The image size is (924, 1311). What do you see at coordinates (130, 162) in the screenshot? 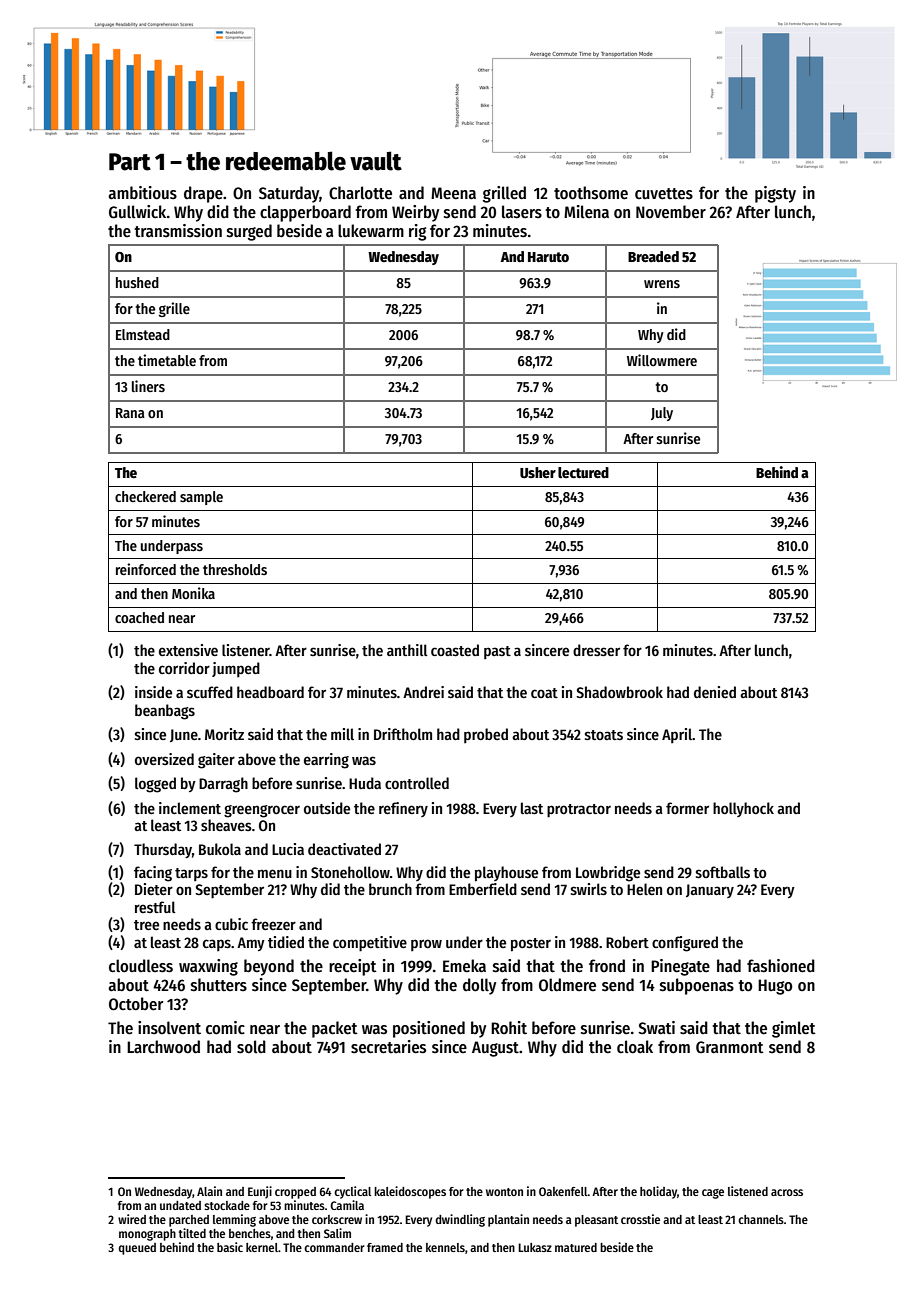
I see `Part` at bounding box center [130, 162].
